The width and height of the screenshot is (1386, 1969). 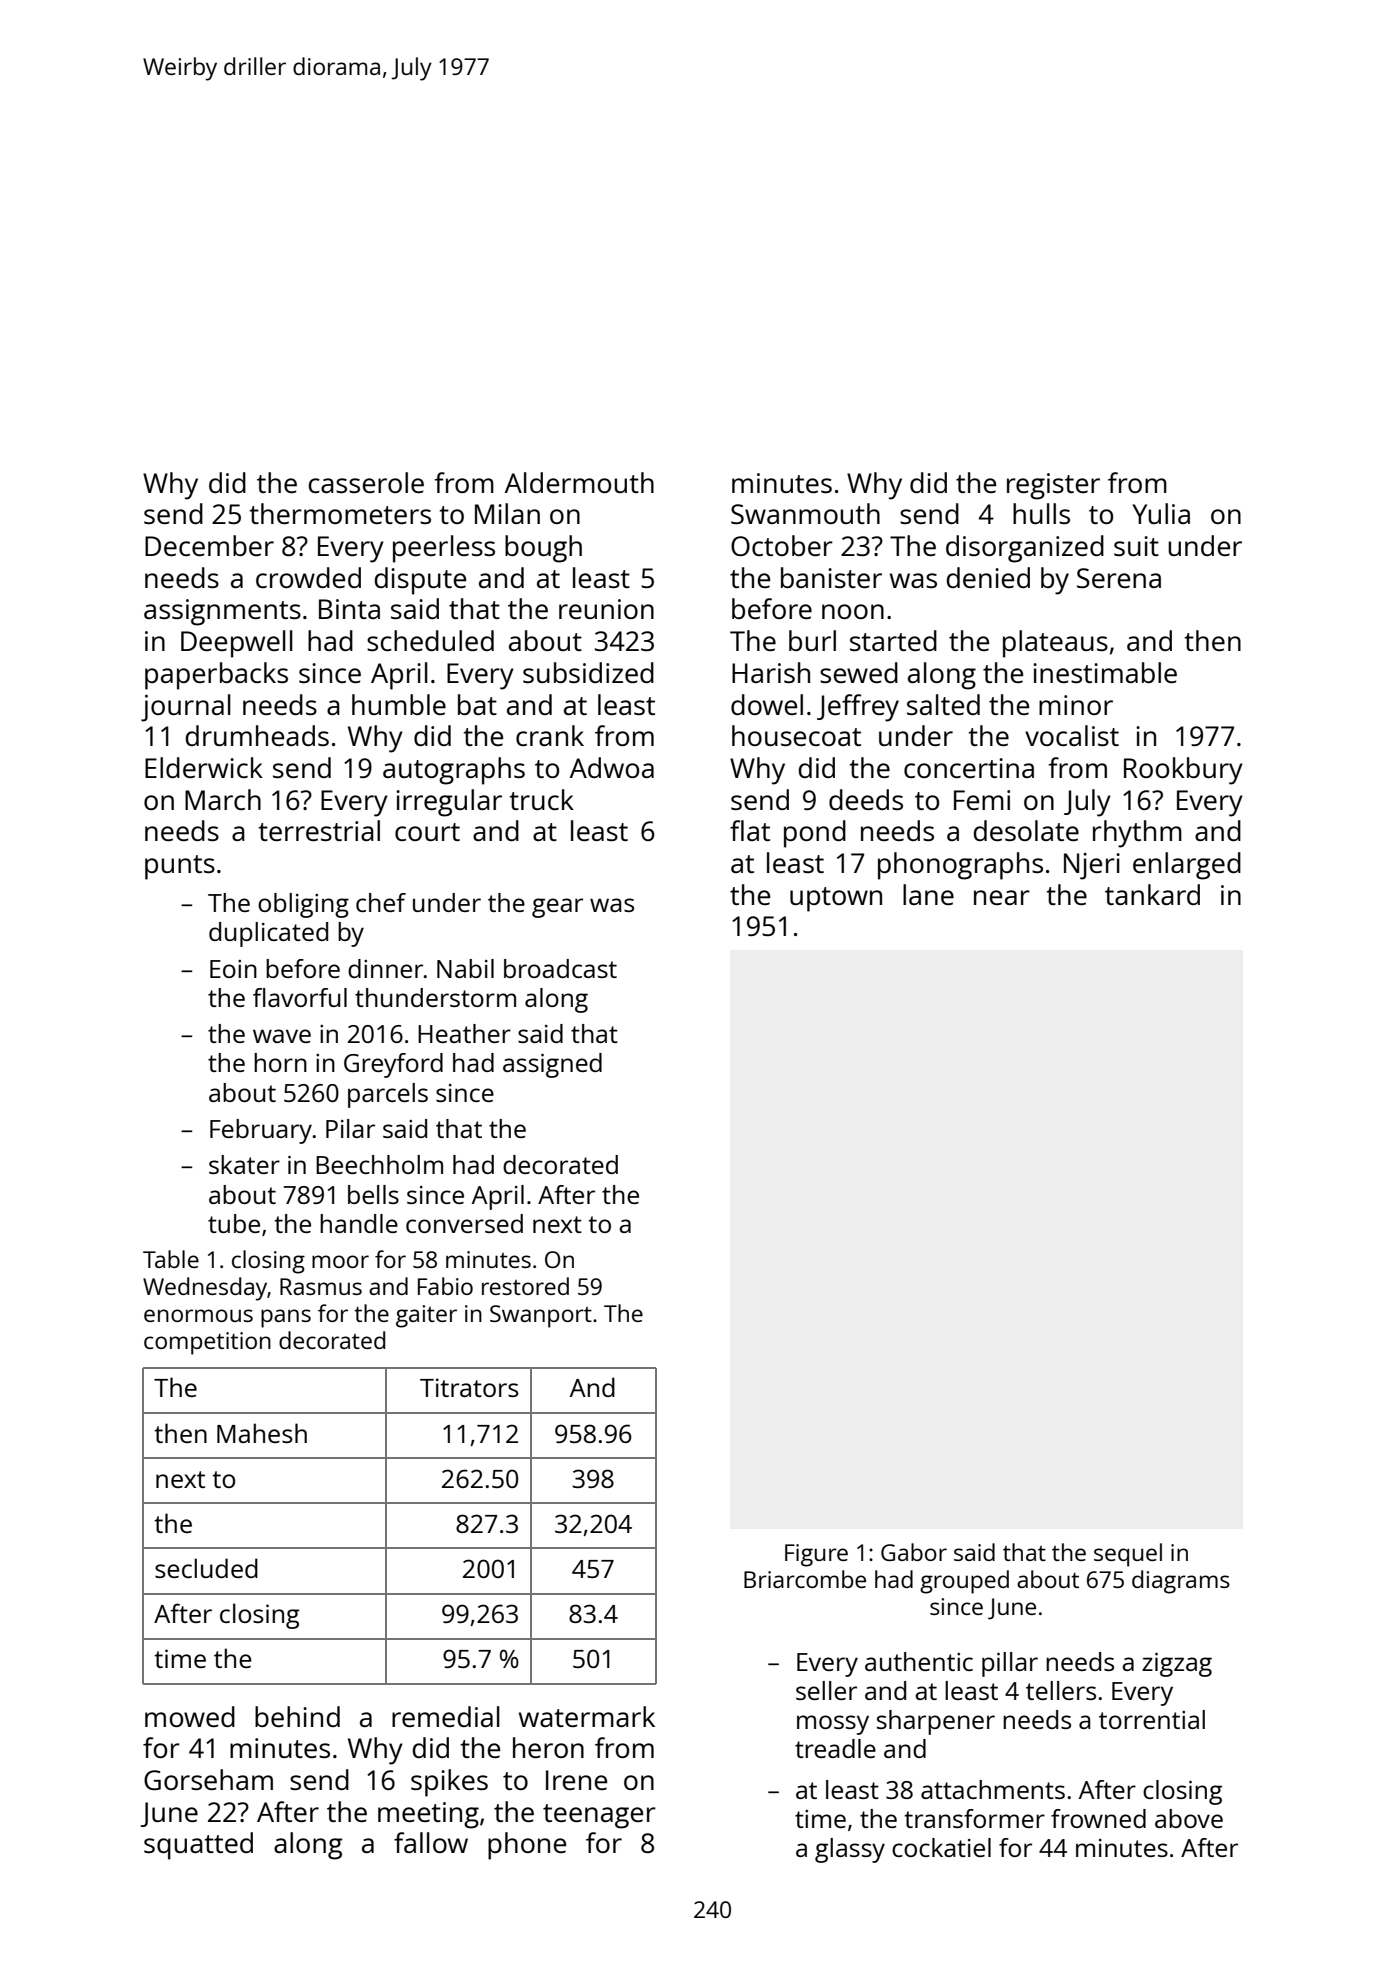 What do you see at coordinates (1189, 1818) in the screenshot?
I see `above` at bounding box center [1189, 1818].
